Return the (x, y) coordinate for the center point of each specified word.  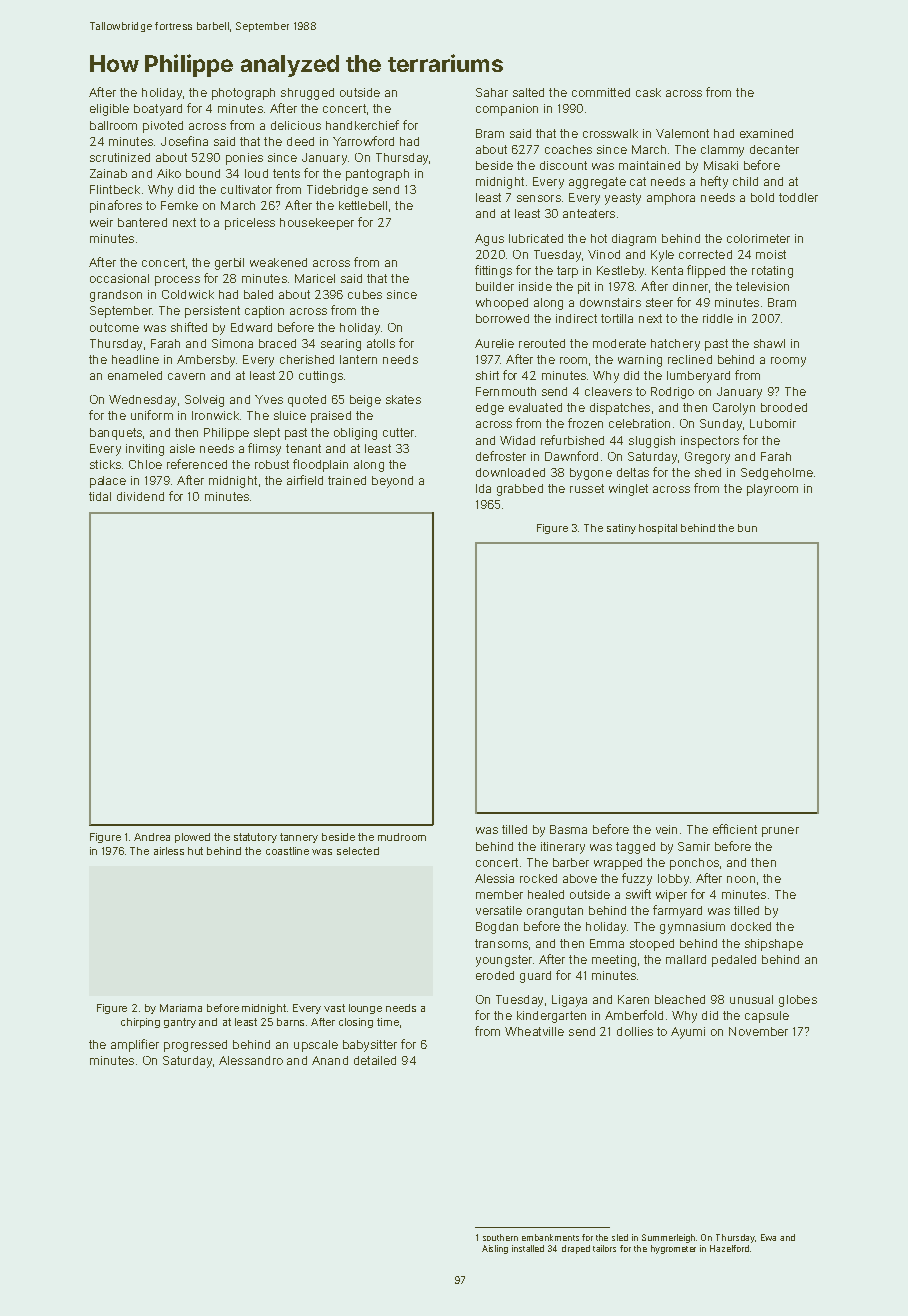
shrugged (307, 94)
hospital (658, 529)
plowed (192, 838)
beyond (392, 482)
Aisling (495, 1249)
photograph (243, 94)
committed (601, 92)
